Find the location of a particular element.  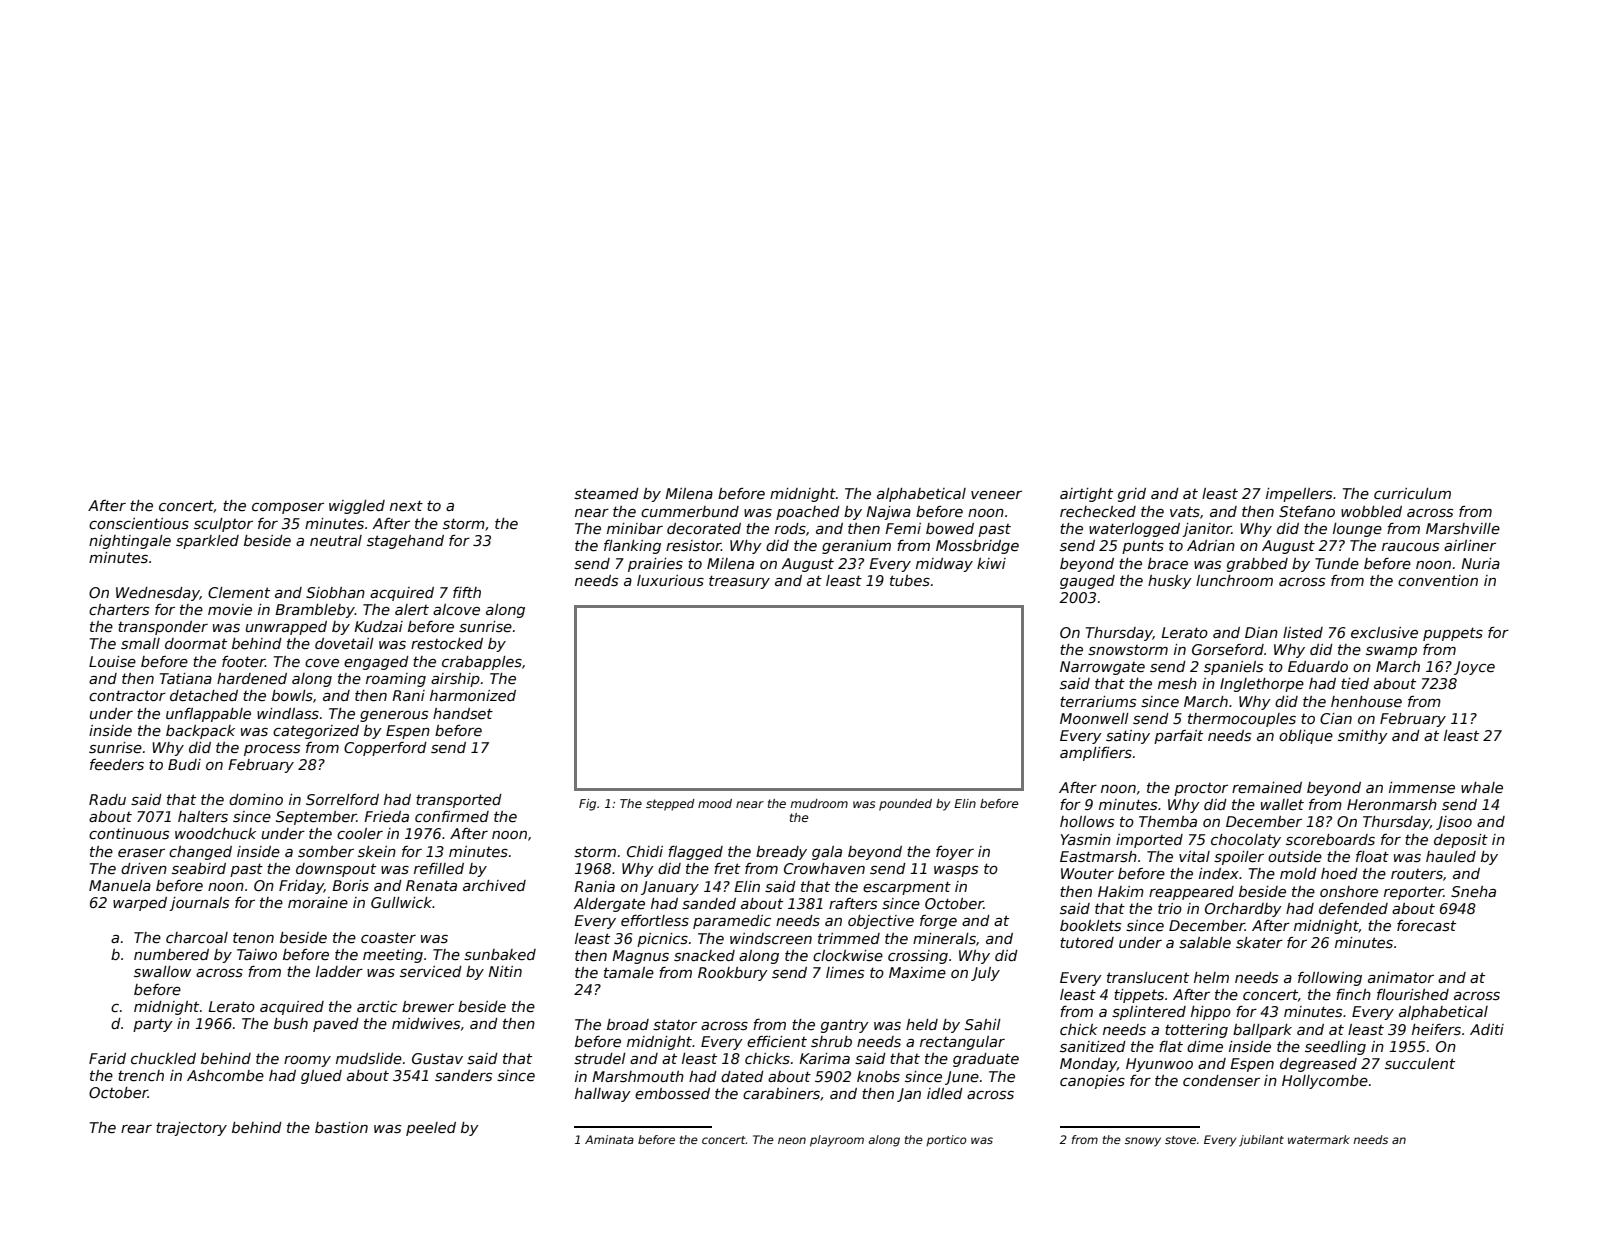

routers is located at coordinates (1417, 874).
